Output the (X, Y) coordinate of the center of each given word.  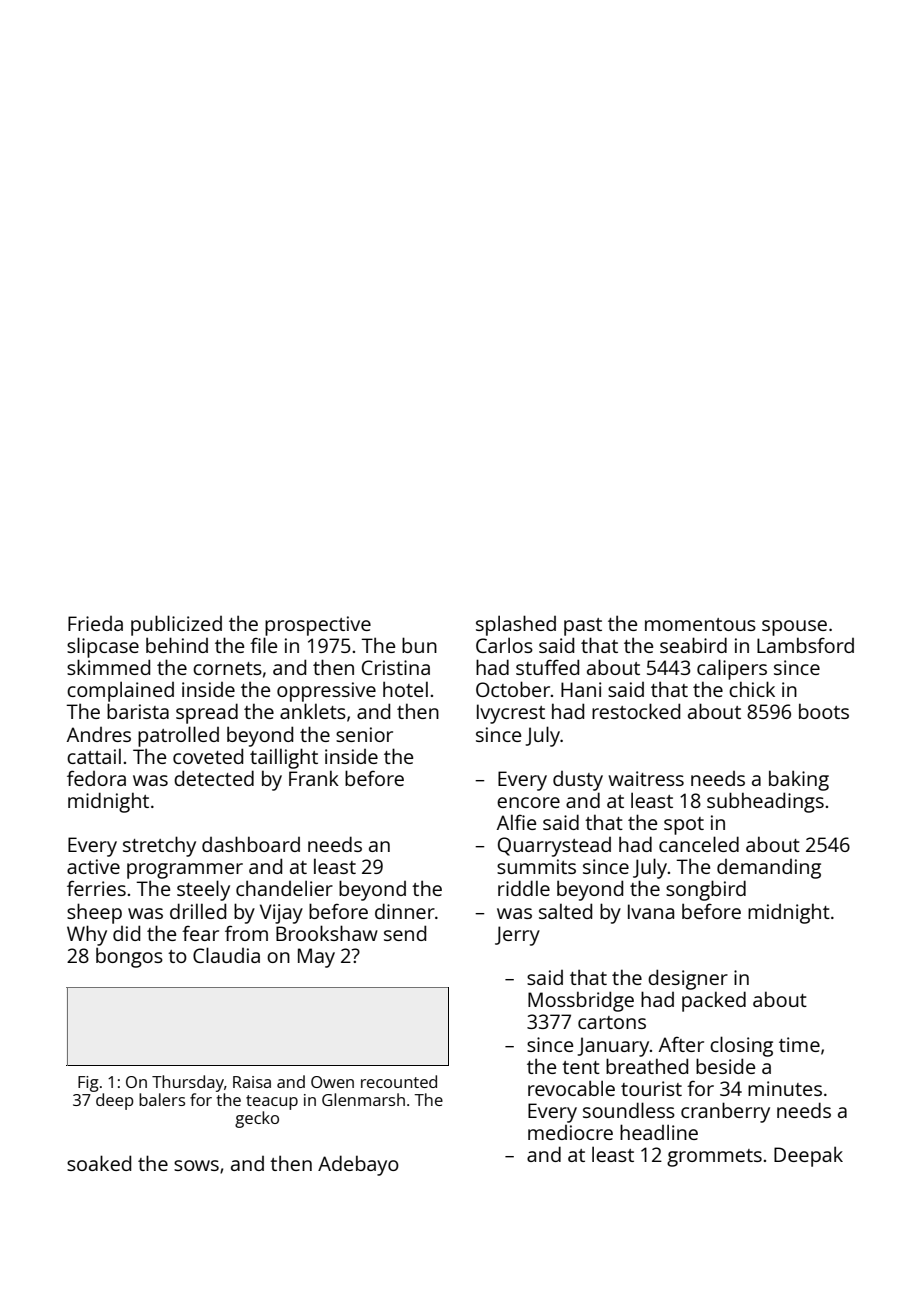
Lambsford (805, 645)
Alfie (516, 822)
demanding (769, 869)
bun (419, 645)
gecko (257, 1119)
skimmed (108, 667)
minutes (785, 1088)
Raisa (252, 1082)
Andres (99, 734)
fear (200, 933)
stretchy (159, 846)
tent (581, 1067)
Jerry (517, 936)
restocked (636, 711)
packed (714, 1001)
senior (364, 734)
